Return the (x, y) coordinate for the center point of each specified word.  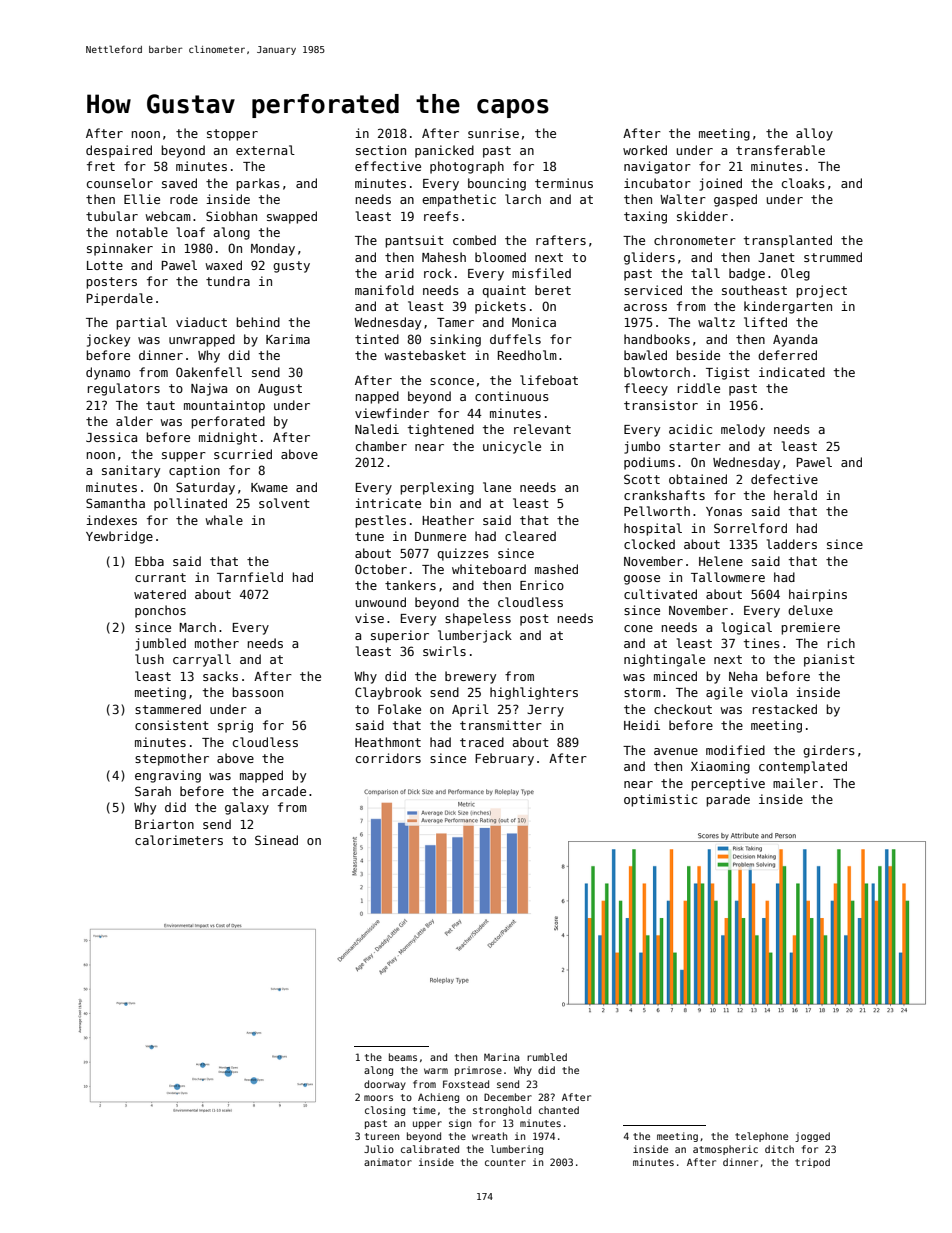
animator (388, 1162)
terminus (564, 183)
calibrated (430, 1149)
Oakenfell (209, 372)
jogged (812, 1137)
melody (743, 430)
